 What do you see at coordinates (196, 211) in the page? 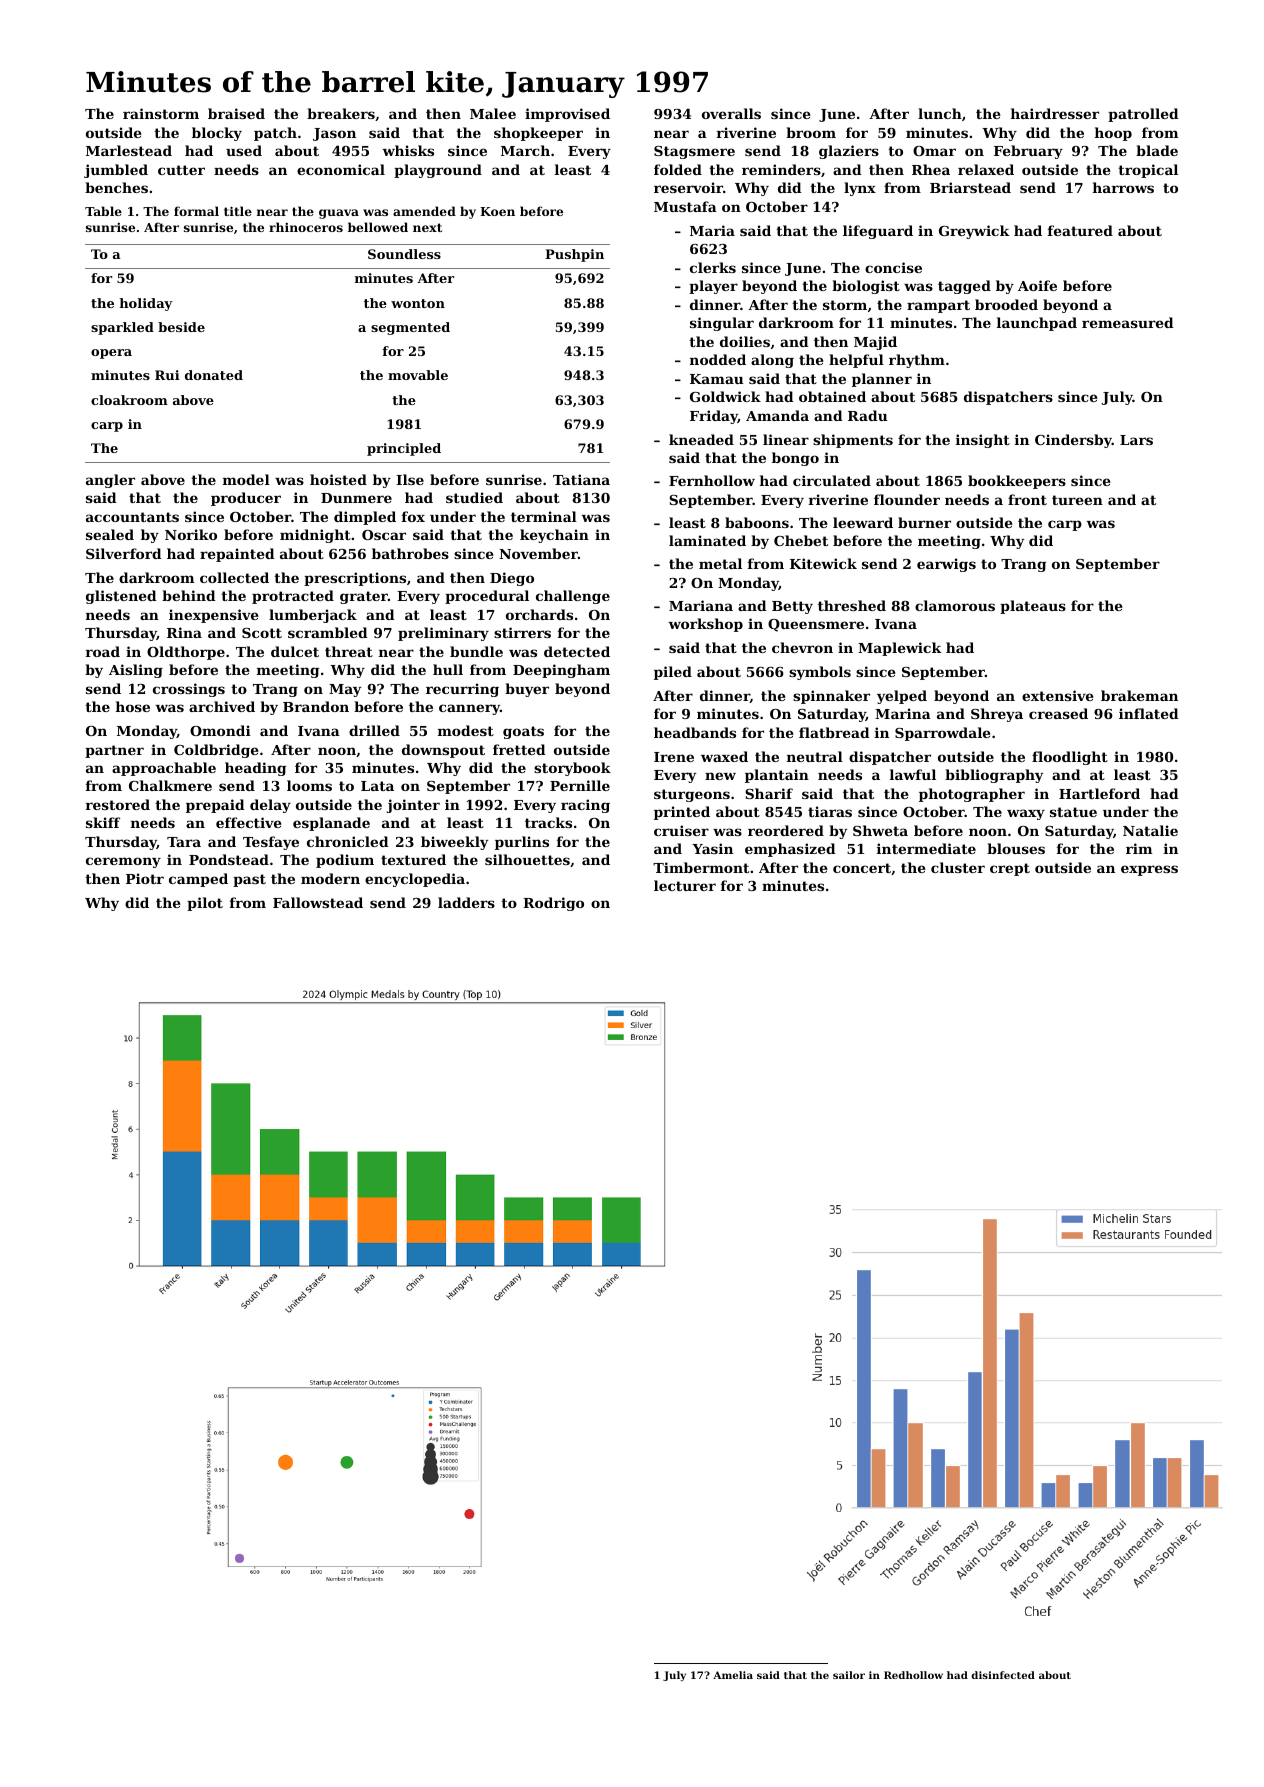
I see `formal` at bounding box center [196, 211].
